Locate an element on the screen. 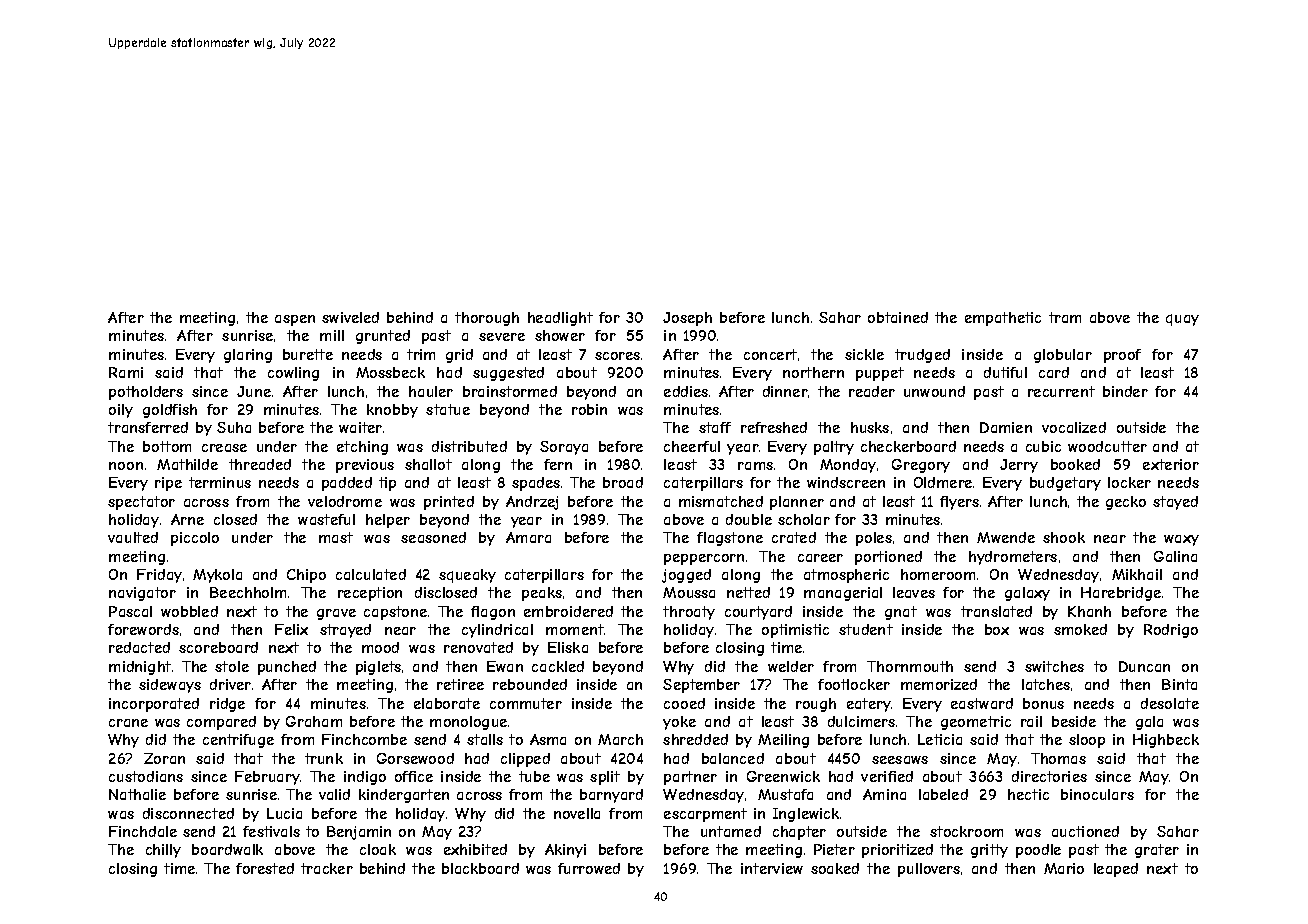  rams is located at coordinates (755, 466).
